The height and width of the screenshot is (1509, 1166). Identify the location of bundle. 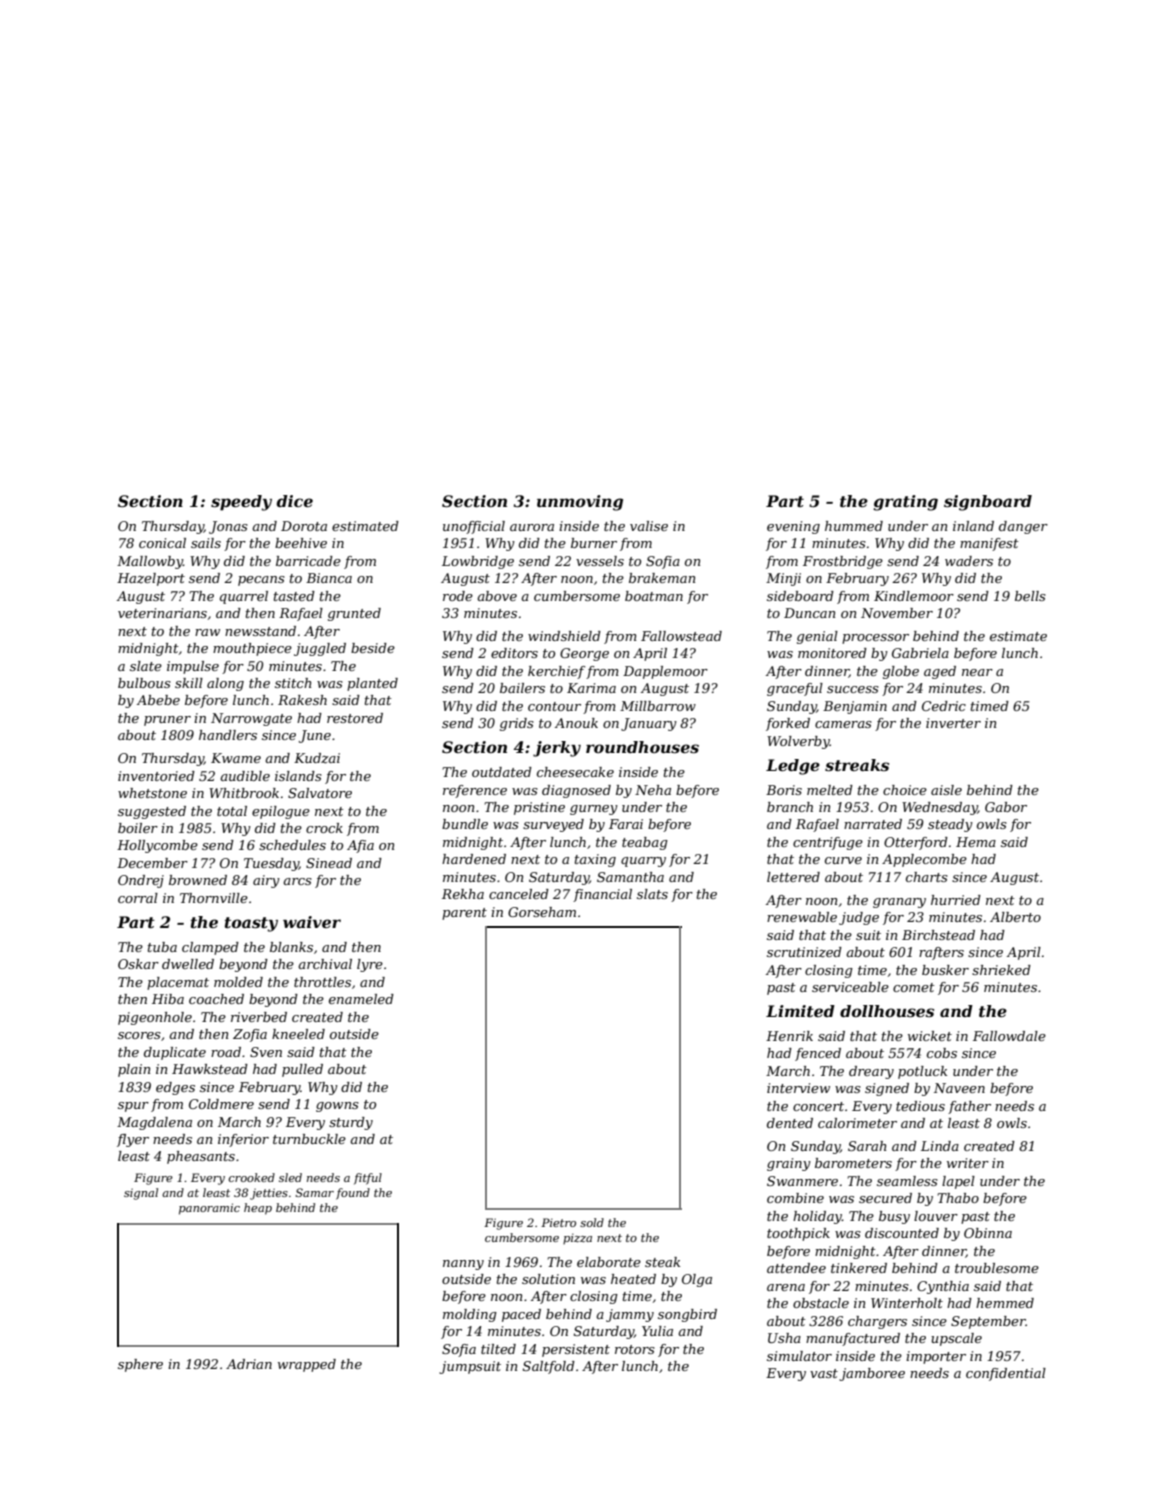
(465, 824).
